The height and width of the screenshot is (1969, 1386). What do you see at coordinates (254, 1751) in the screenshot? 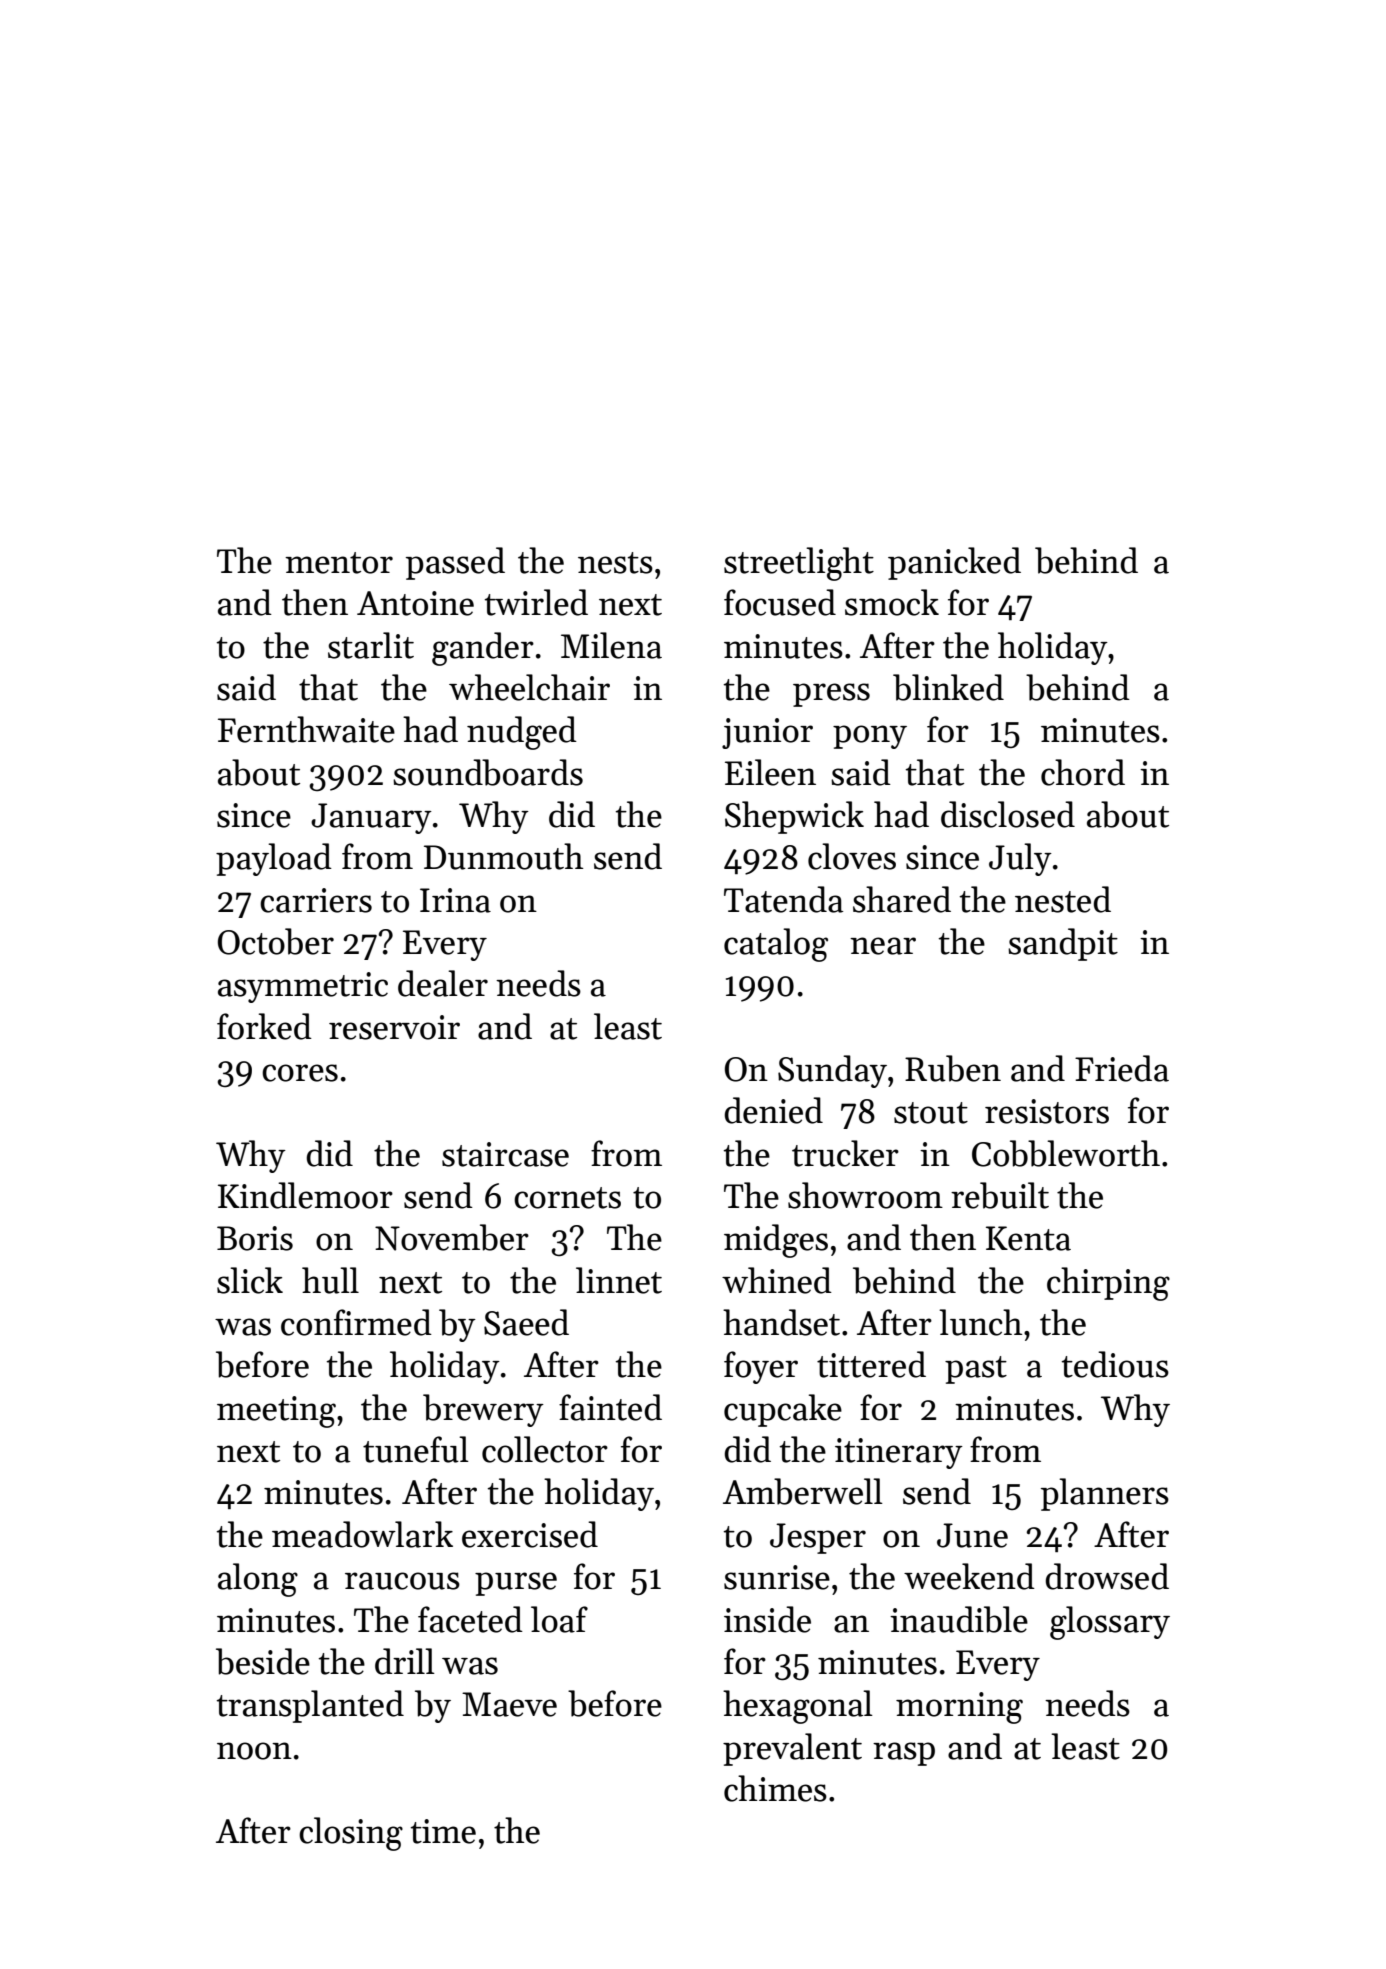
I see `noon` at bounding box center [254, 1751].
